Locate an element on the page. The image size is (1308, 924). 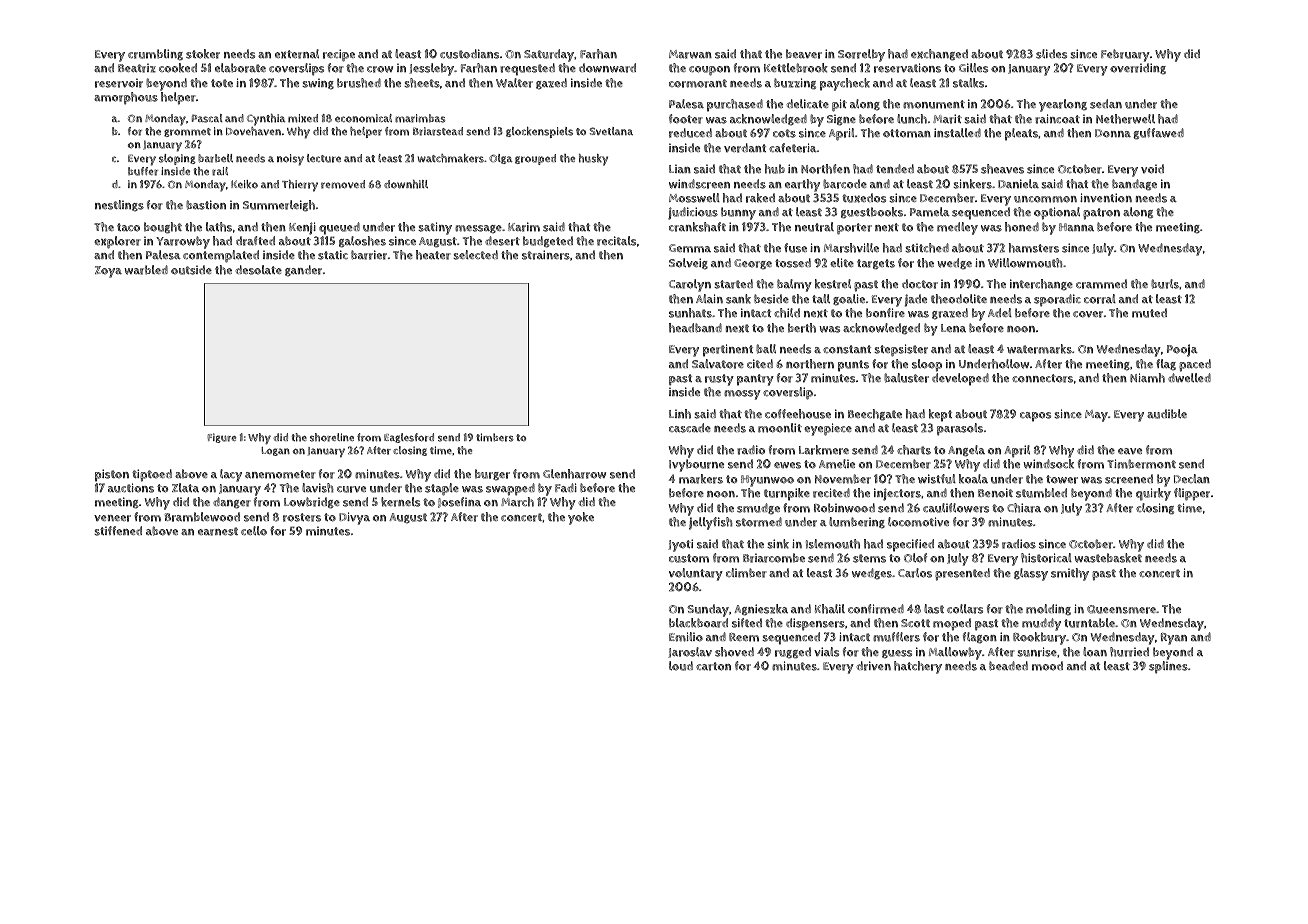
amorphous is located at coordinates (126, 98).
